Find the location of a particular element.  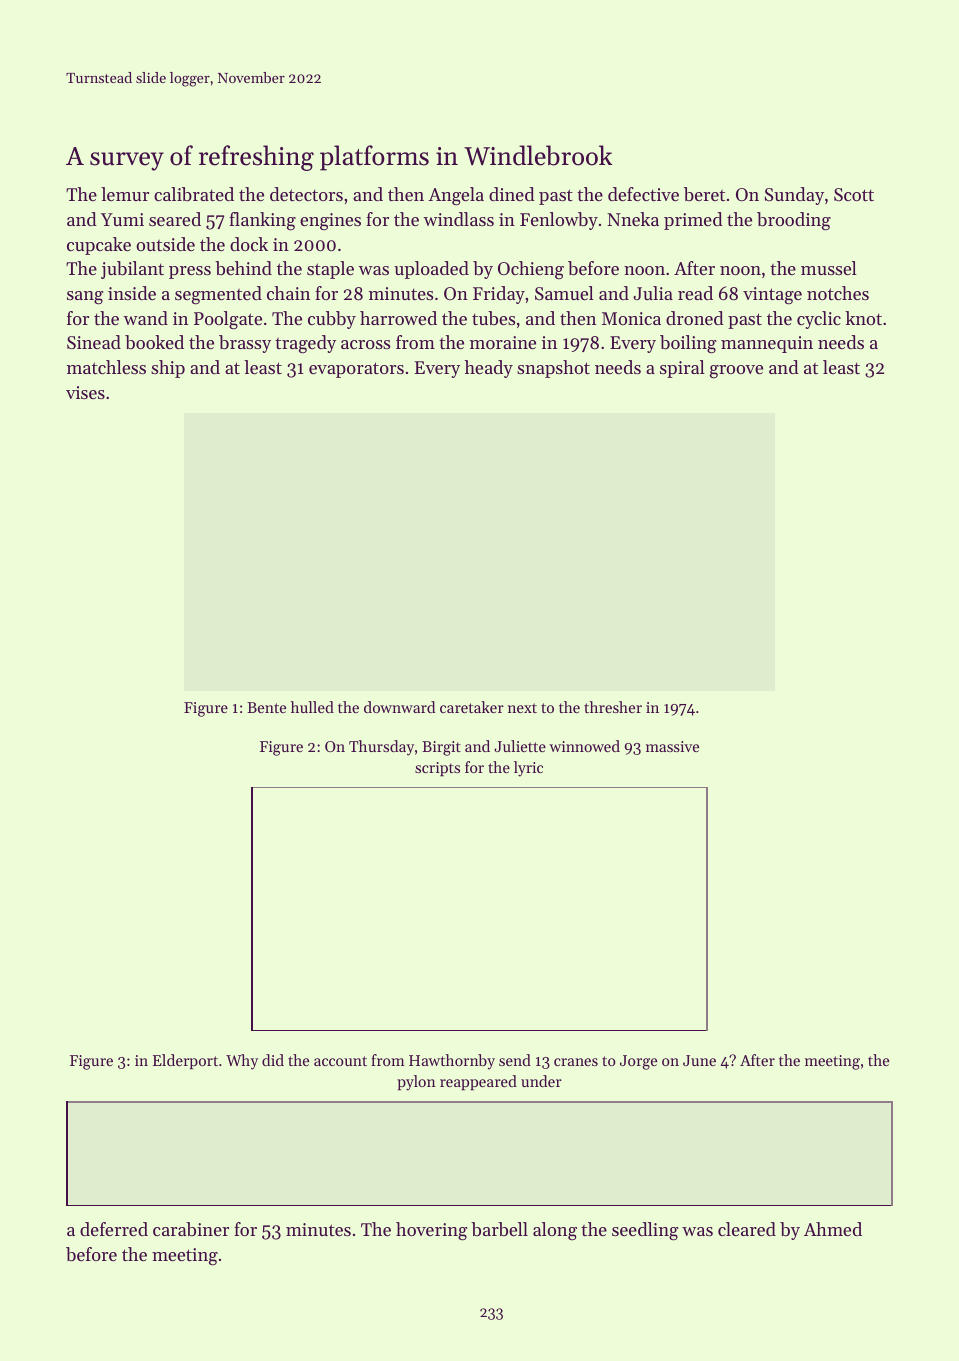

booked is located at coordinates (154, 342).
